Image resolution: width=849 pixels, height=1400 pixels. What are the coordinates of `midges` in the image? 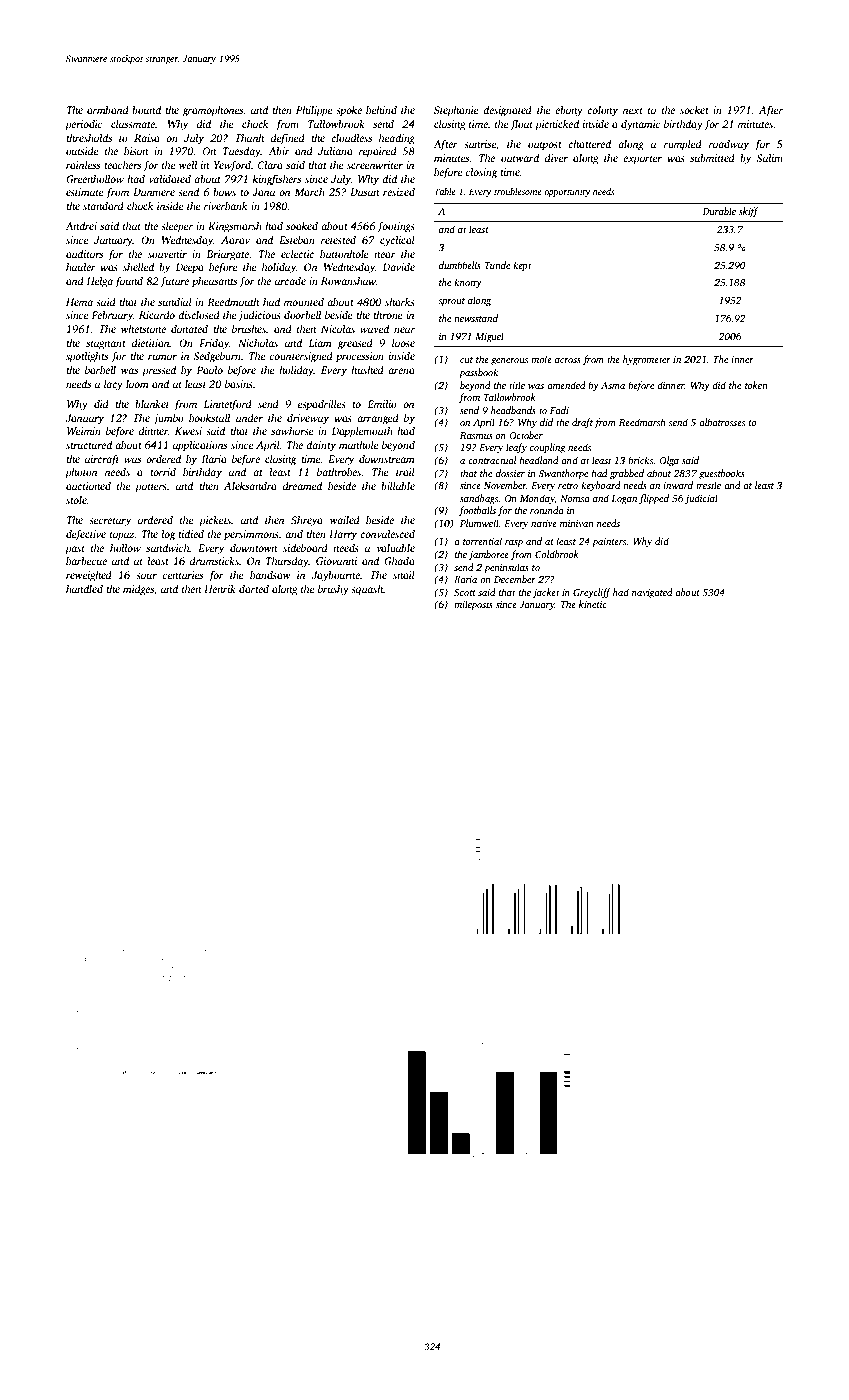 It's located at (138, 590).
